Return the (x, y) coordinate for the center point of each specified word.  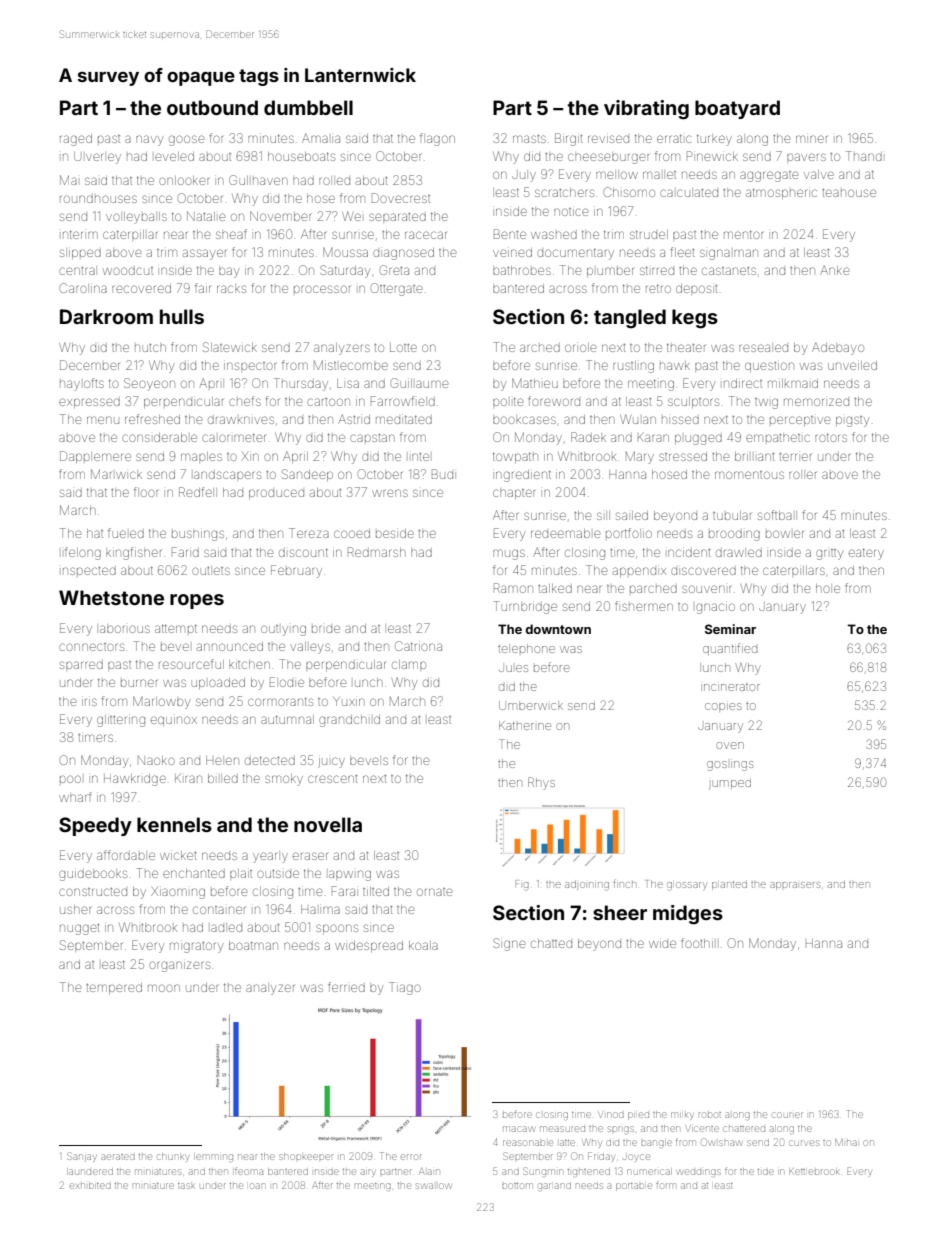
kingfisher (133, 553)
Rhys (541, 783)
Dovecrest (401, 198)
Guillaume (419, 383)
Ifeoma (249, 1171)
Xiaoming (178, 893)
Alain (429, 1171)
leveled (174, 156)
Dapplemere (95, 457)
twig (766, 403)
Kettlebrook (814, 1171)
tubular (732, 515)
